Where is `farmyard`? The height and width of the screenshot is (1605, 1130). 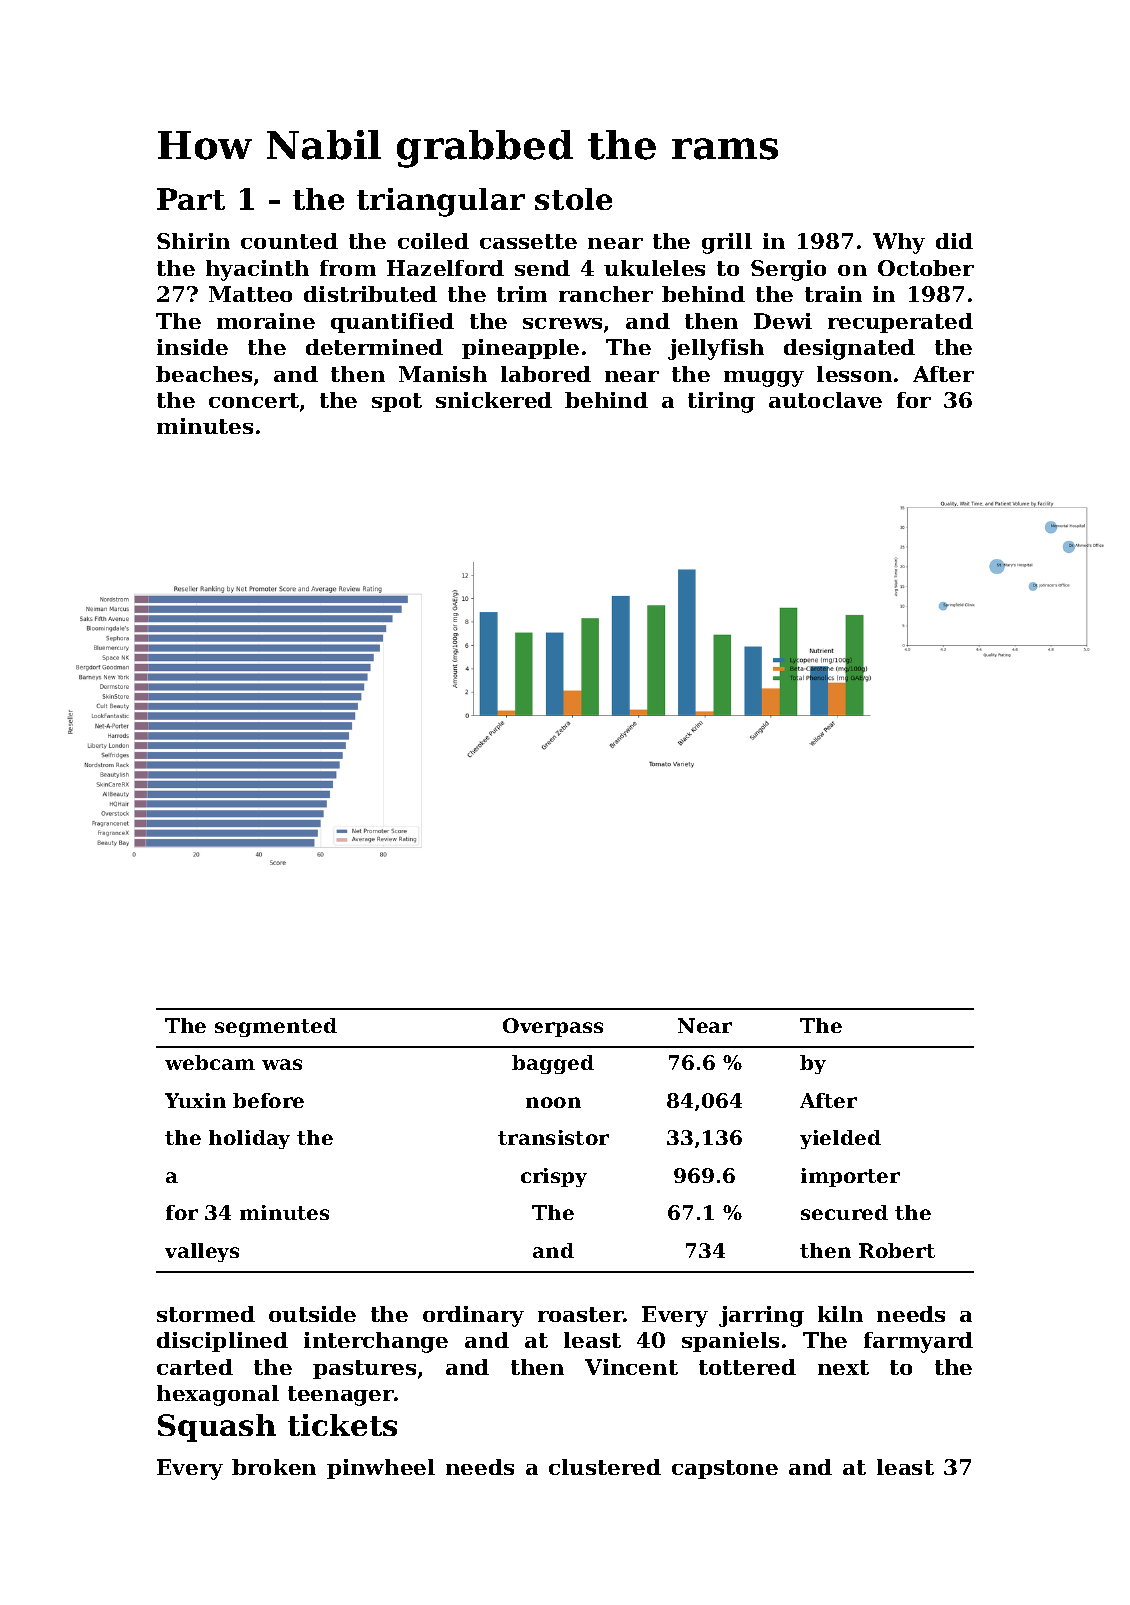
farmyard is located at coordinates (918, 1342).
